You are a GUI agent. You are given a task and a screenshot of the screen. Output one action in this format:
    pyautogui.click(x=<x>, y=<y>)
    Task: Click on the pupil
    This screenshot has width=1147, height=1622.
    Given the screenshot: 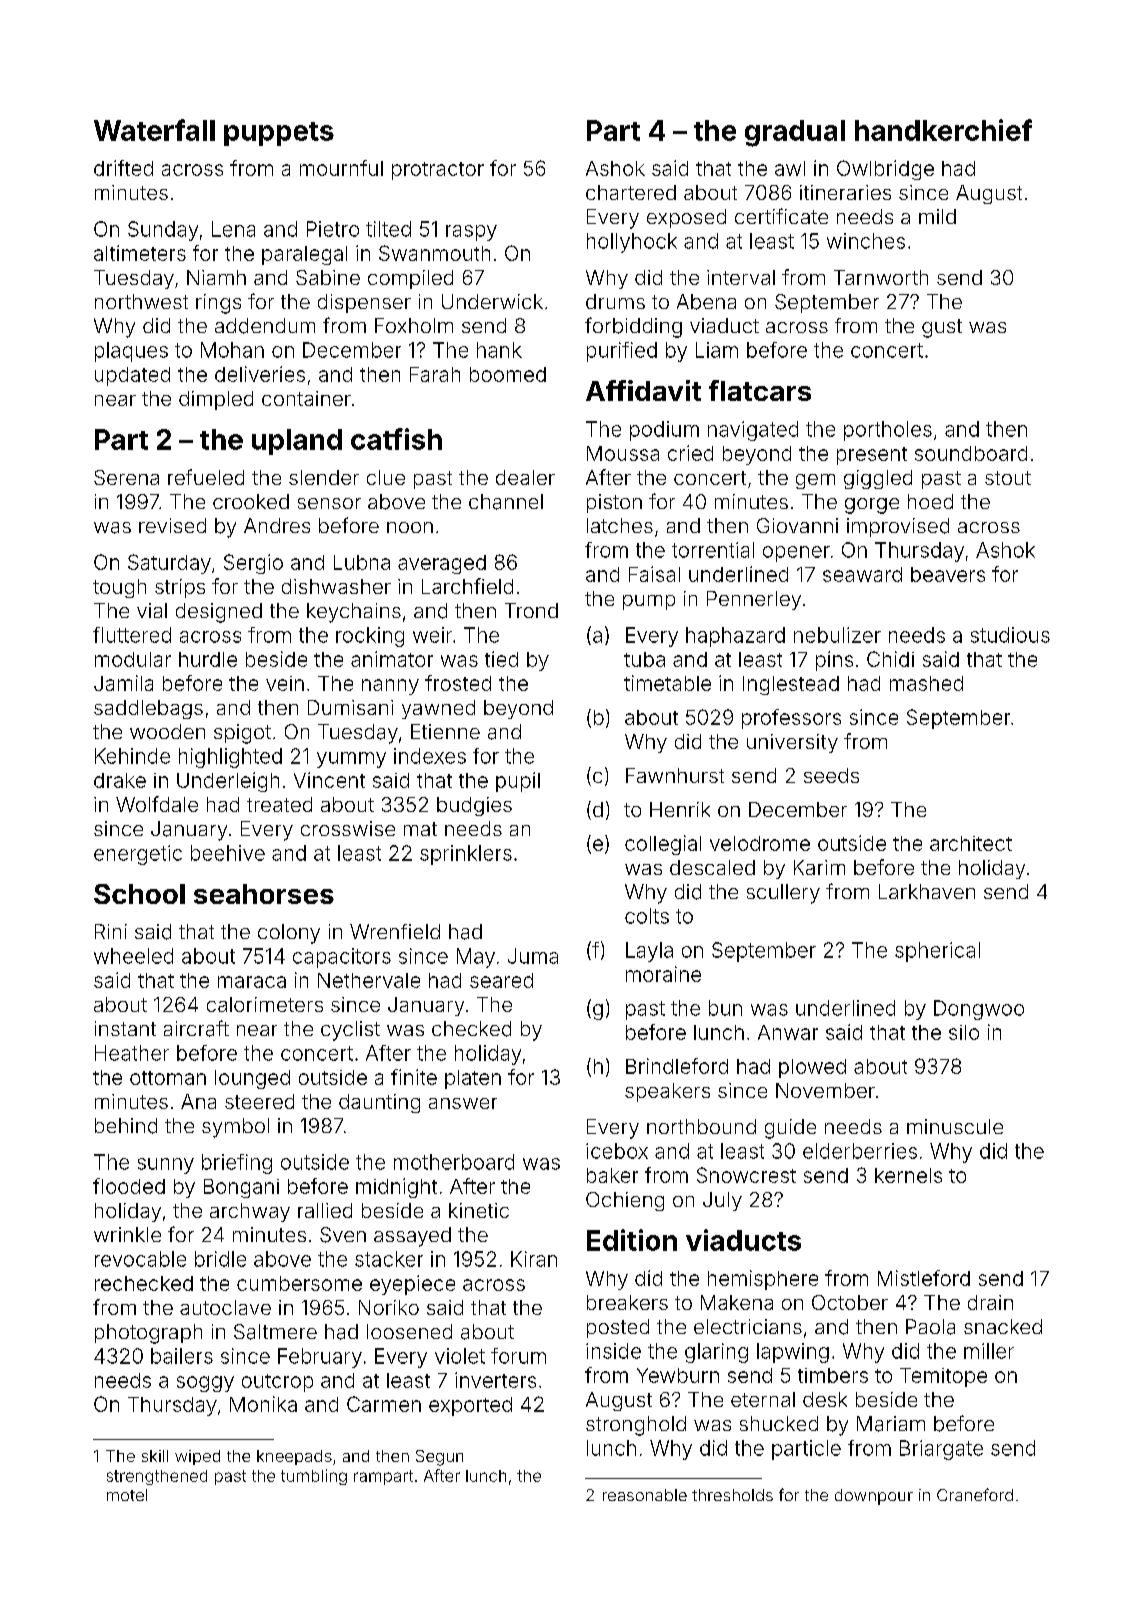 What is the action you would take?
    pyautogui.click(x=518, y=782)
